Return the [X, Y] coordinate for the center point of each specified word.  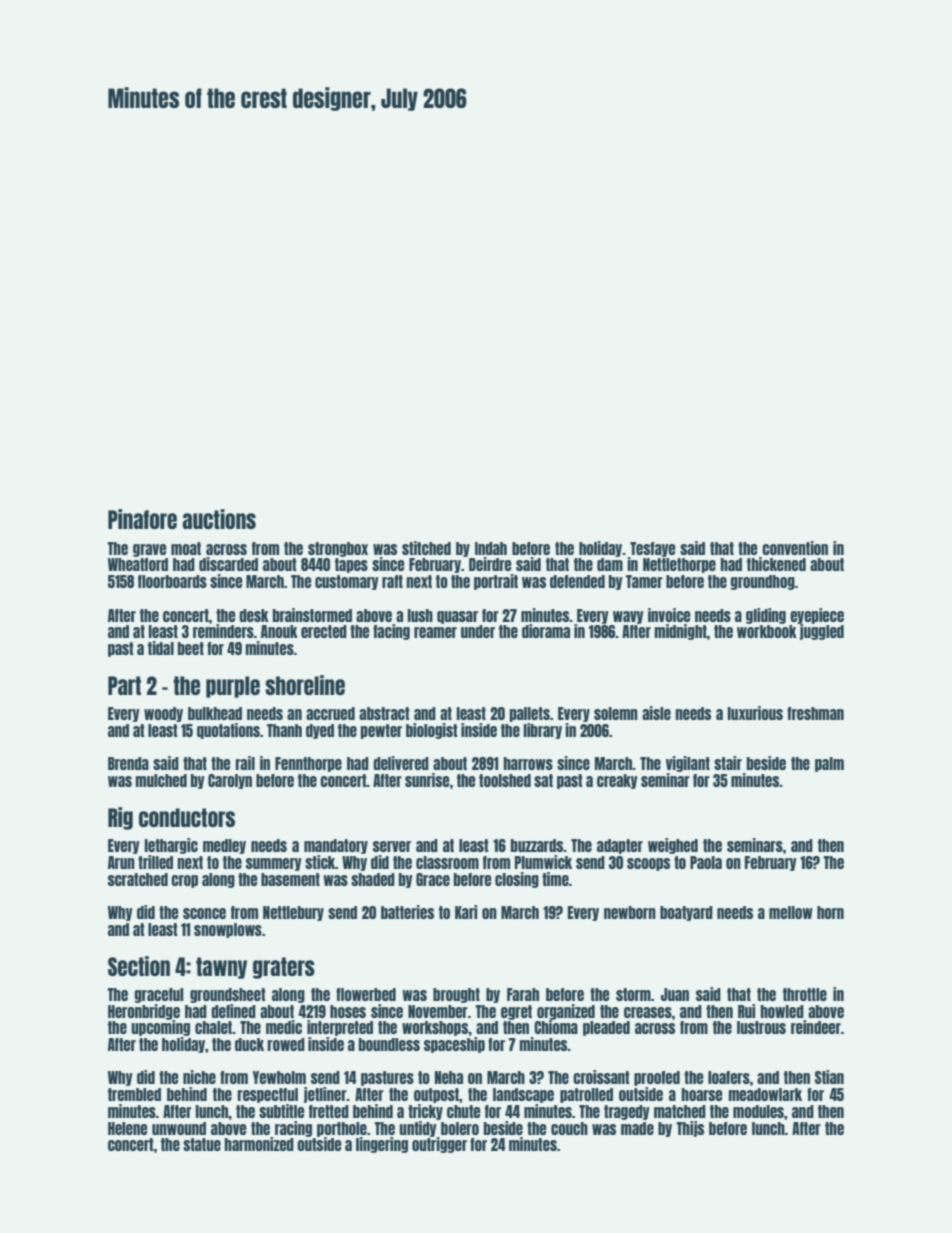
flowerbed [366, 994]
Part [124, 685]
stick [320, 862]
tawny [221, 968]
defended [577, 581]
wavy [628, 617]
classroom [447, 862]
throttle [805, 994]
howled [782, 1011]
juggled [822, 632]
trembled [134, 1094]
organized [566, 1012]
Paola [706, 862]
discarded [228, 564]
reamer [435, 632]
